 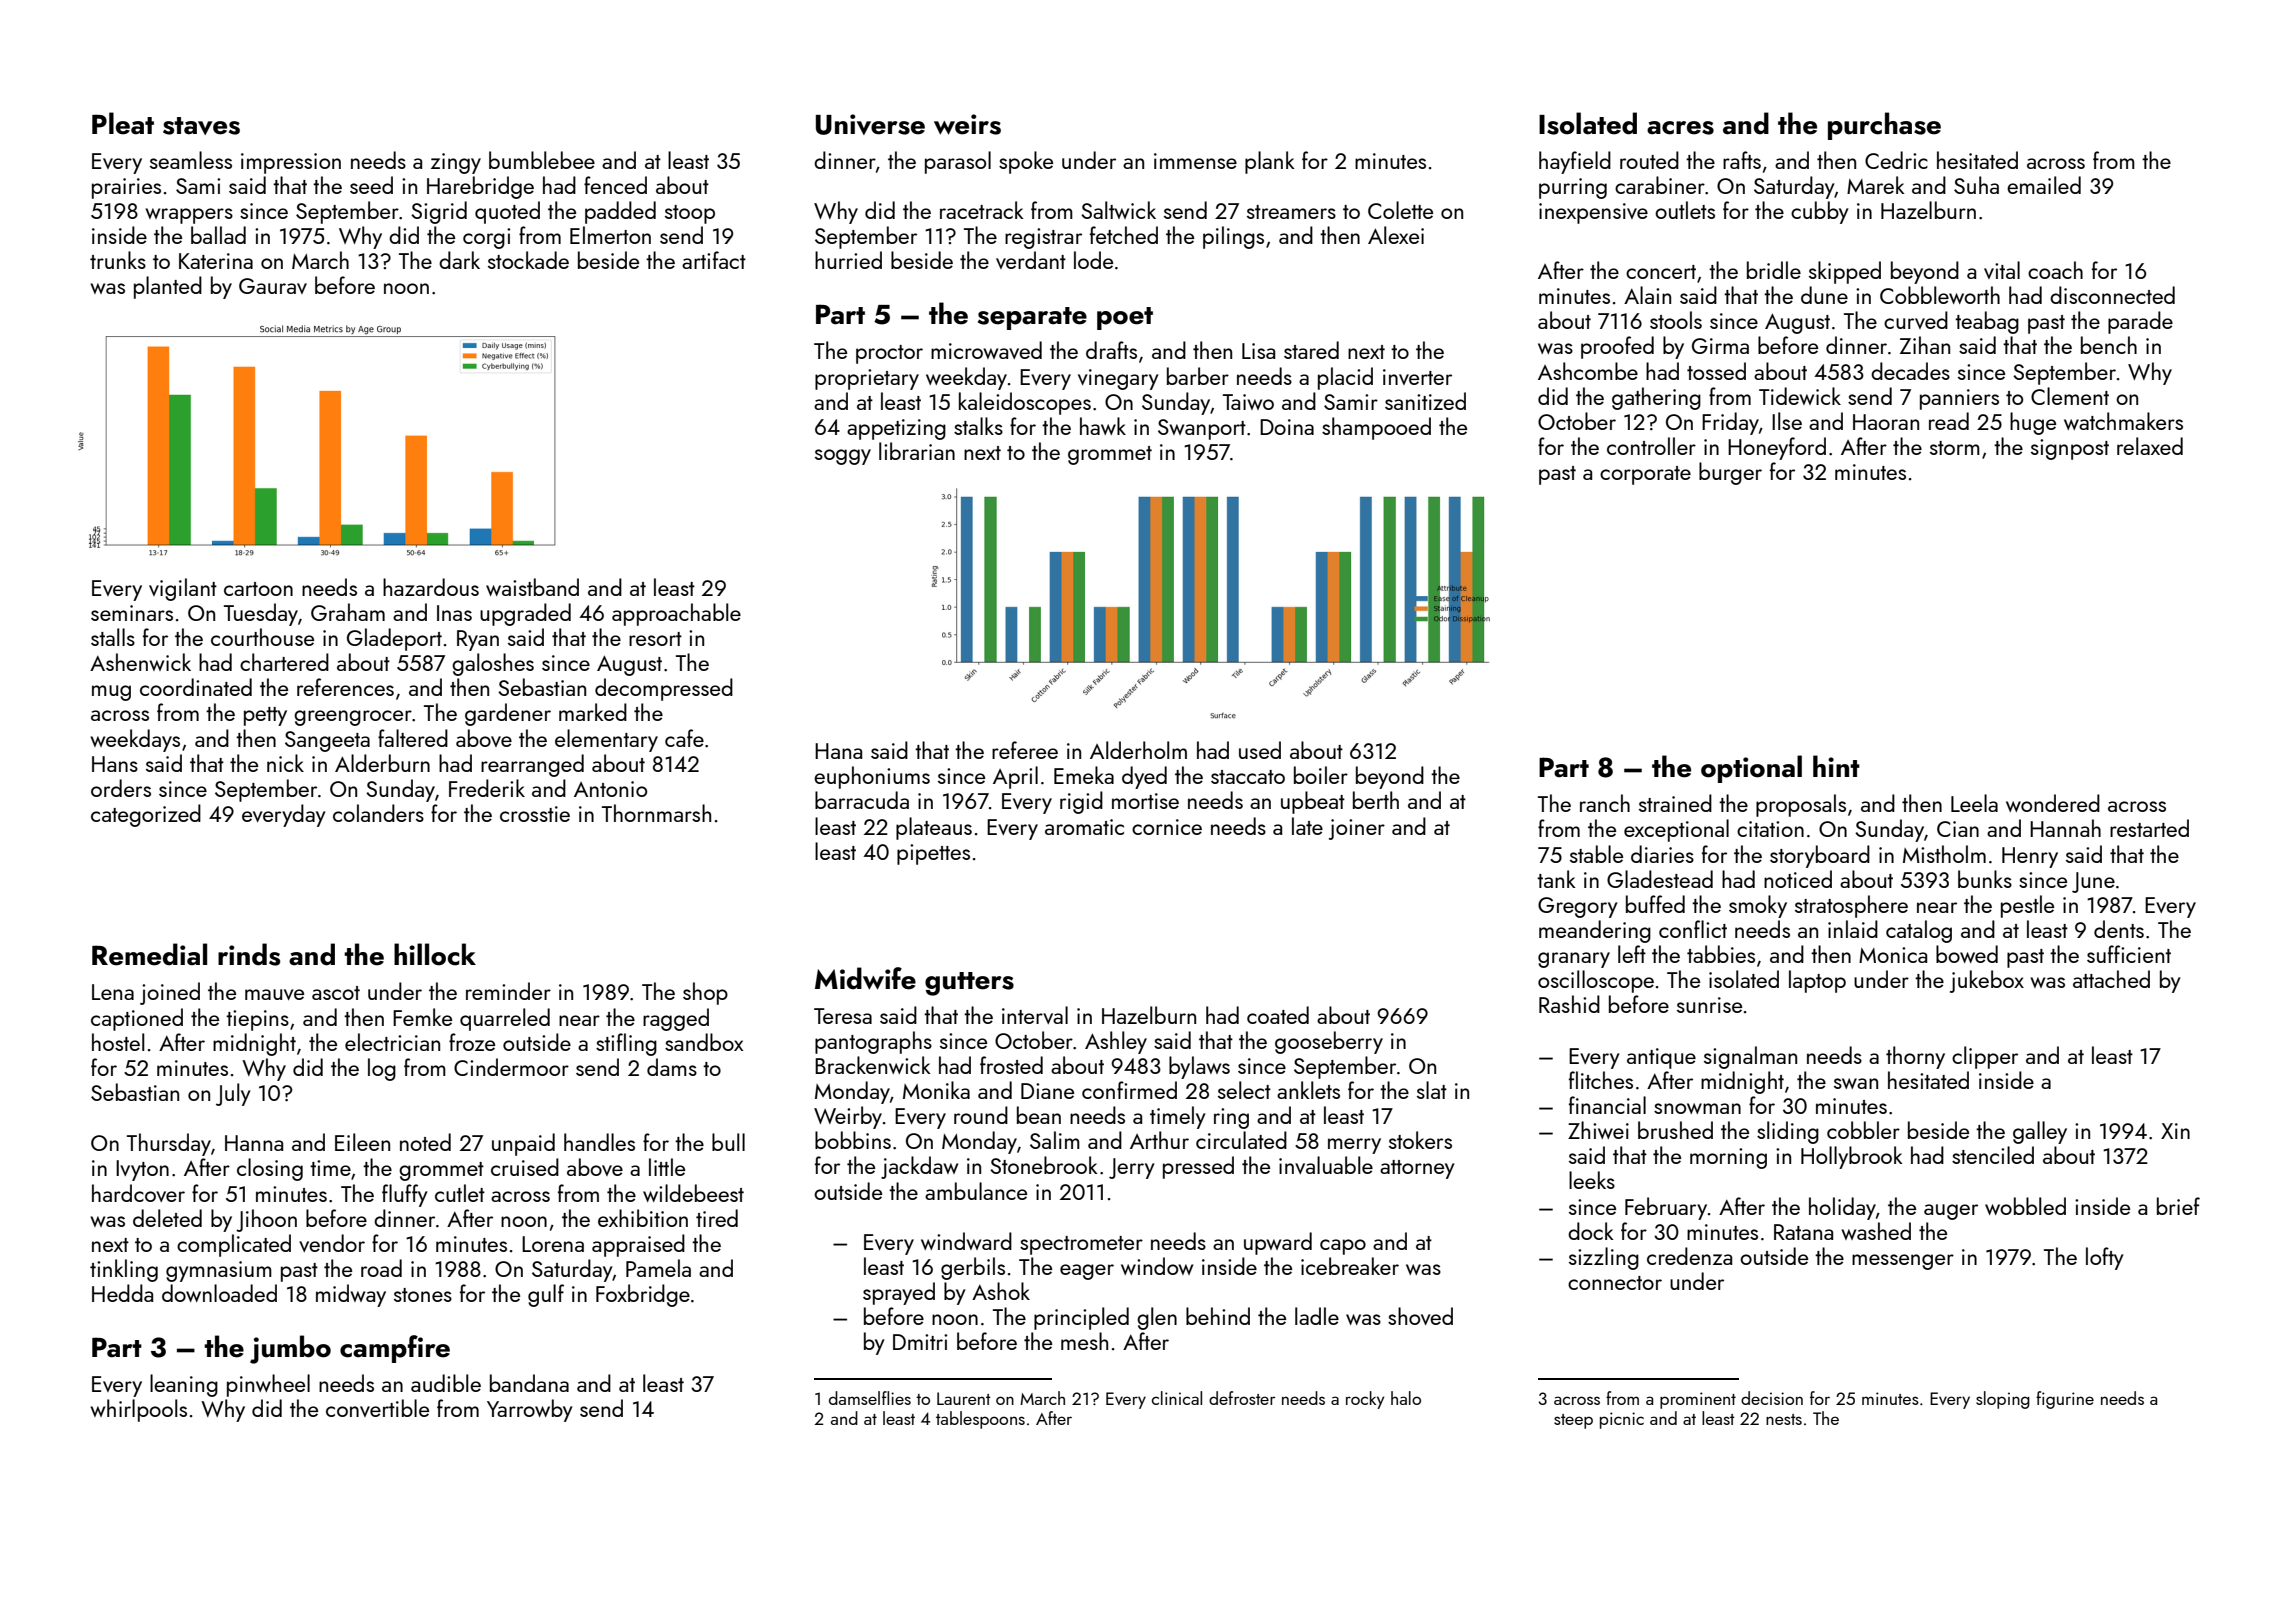 What do you see at coordinates (1199, 1067) in the document?
I see `bylaws` at bounding box center [1199, 1067].
